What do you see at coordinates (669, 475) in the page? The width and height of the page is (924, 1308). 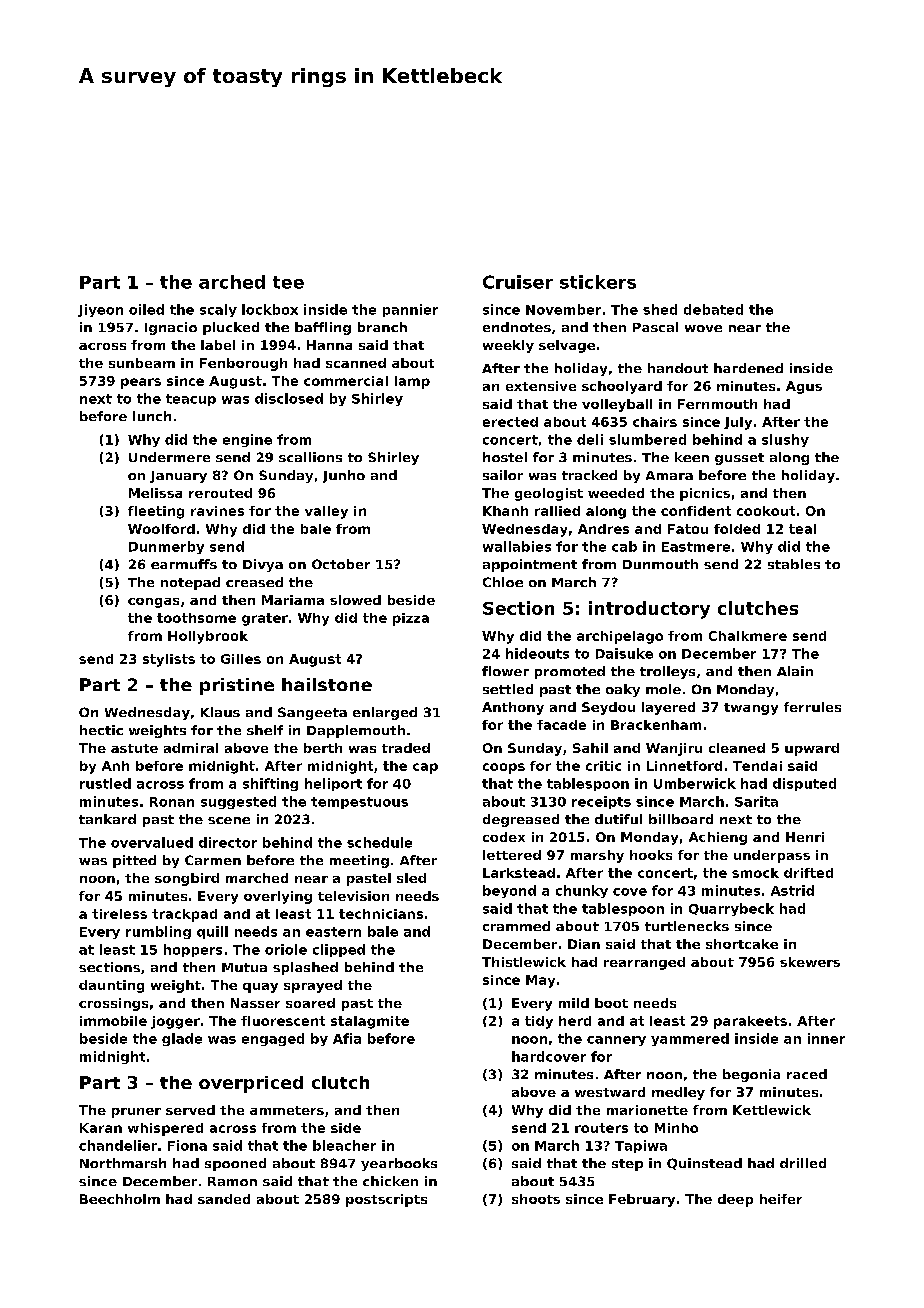 I see `Amara` at bounding box center [669, 475].
